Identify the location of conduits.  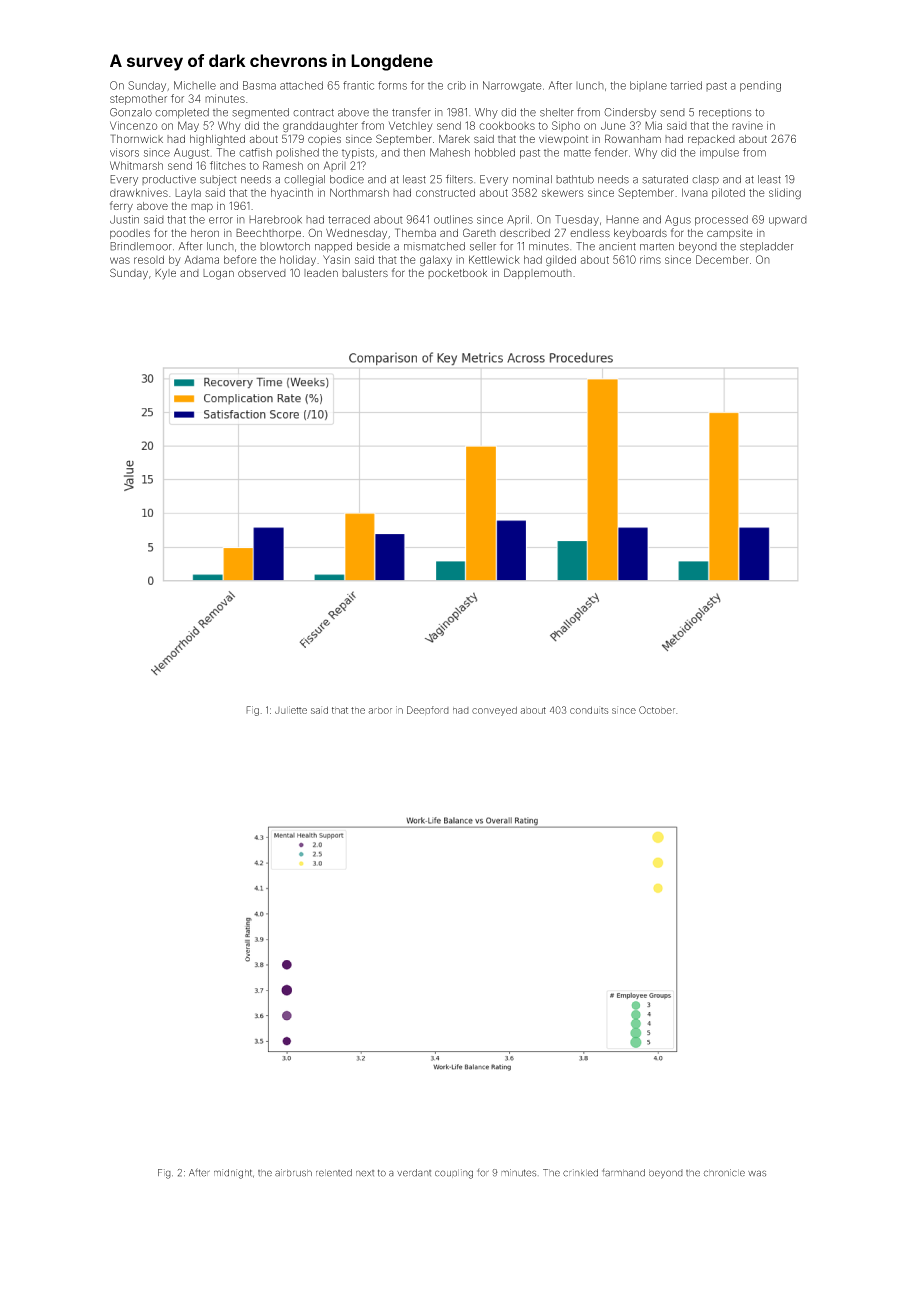
(589, 710).
